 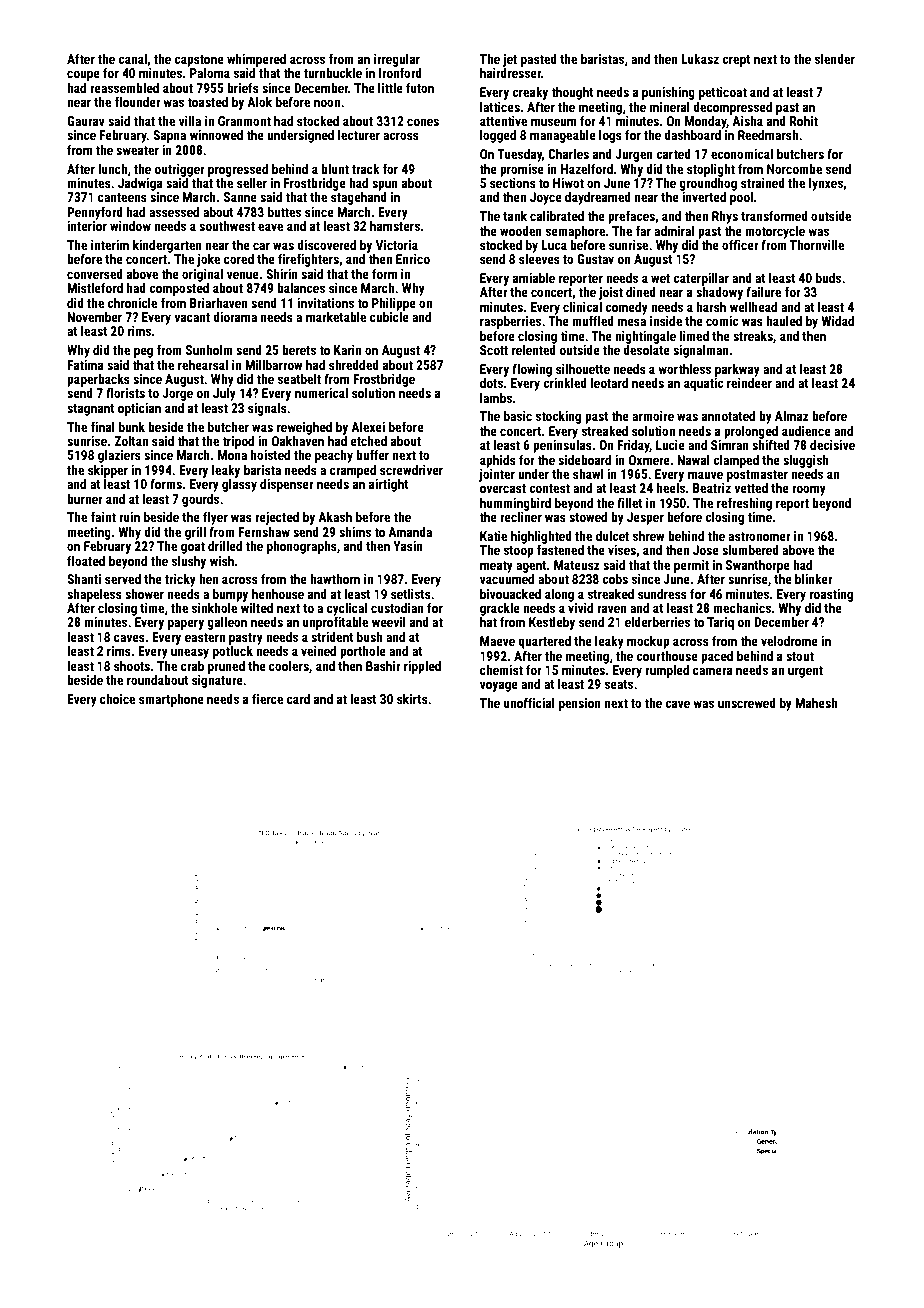 I want to click on cones, so click(x=423, y=122).
